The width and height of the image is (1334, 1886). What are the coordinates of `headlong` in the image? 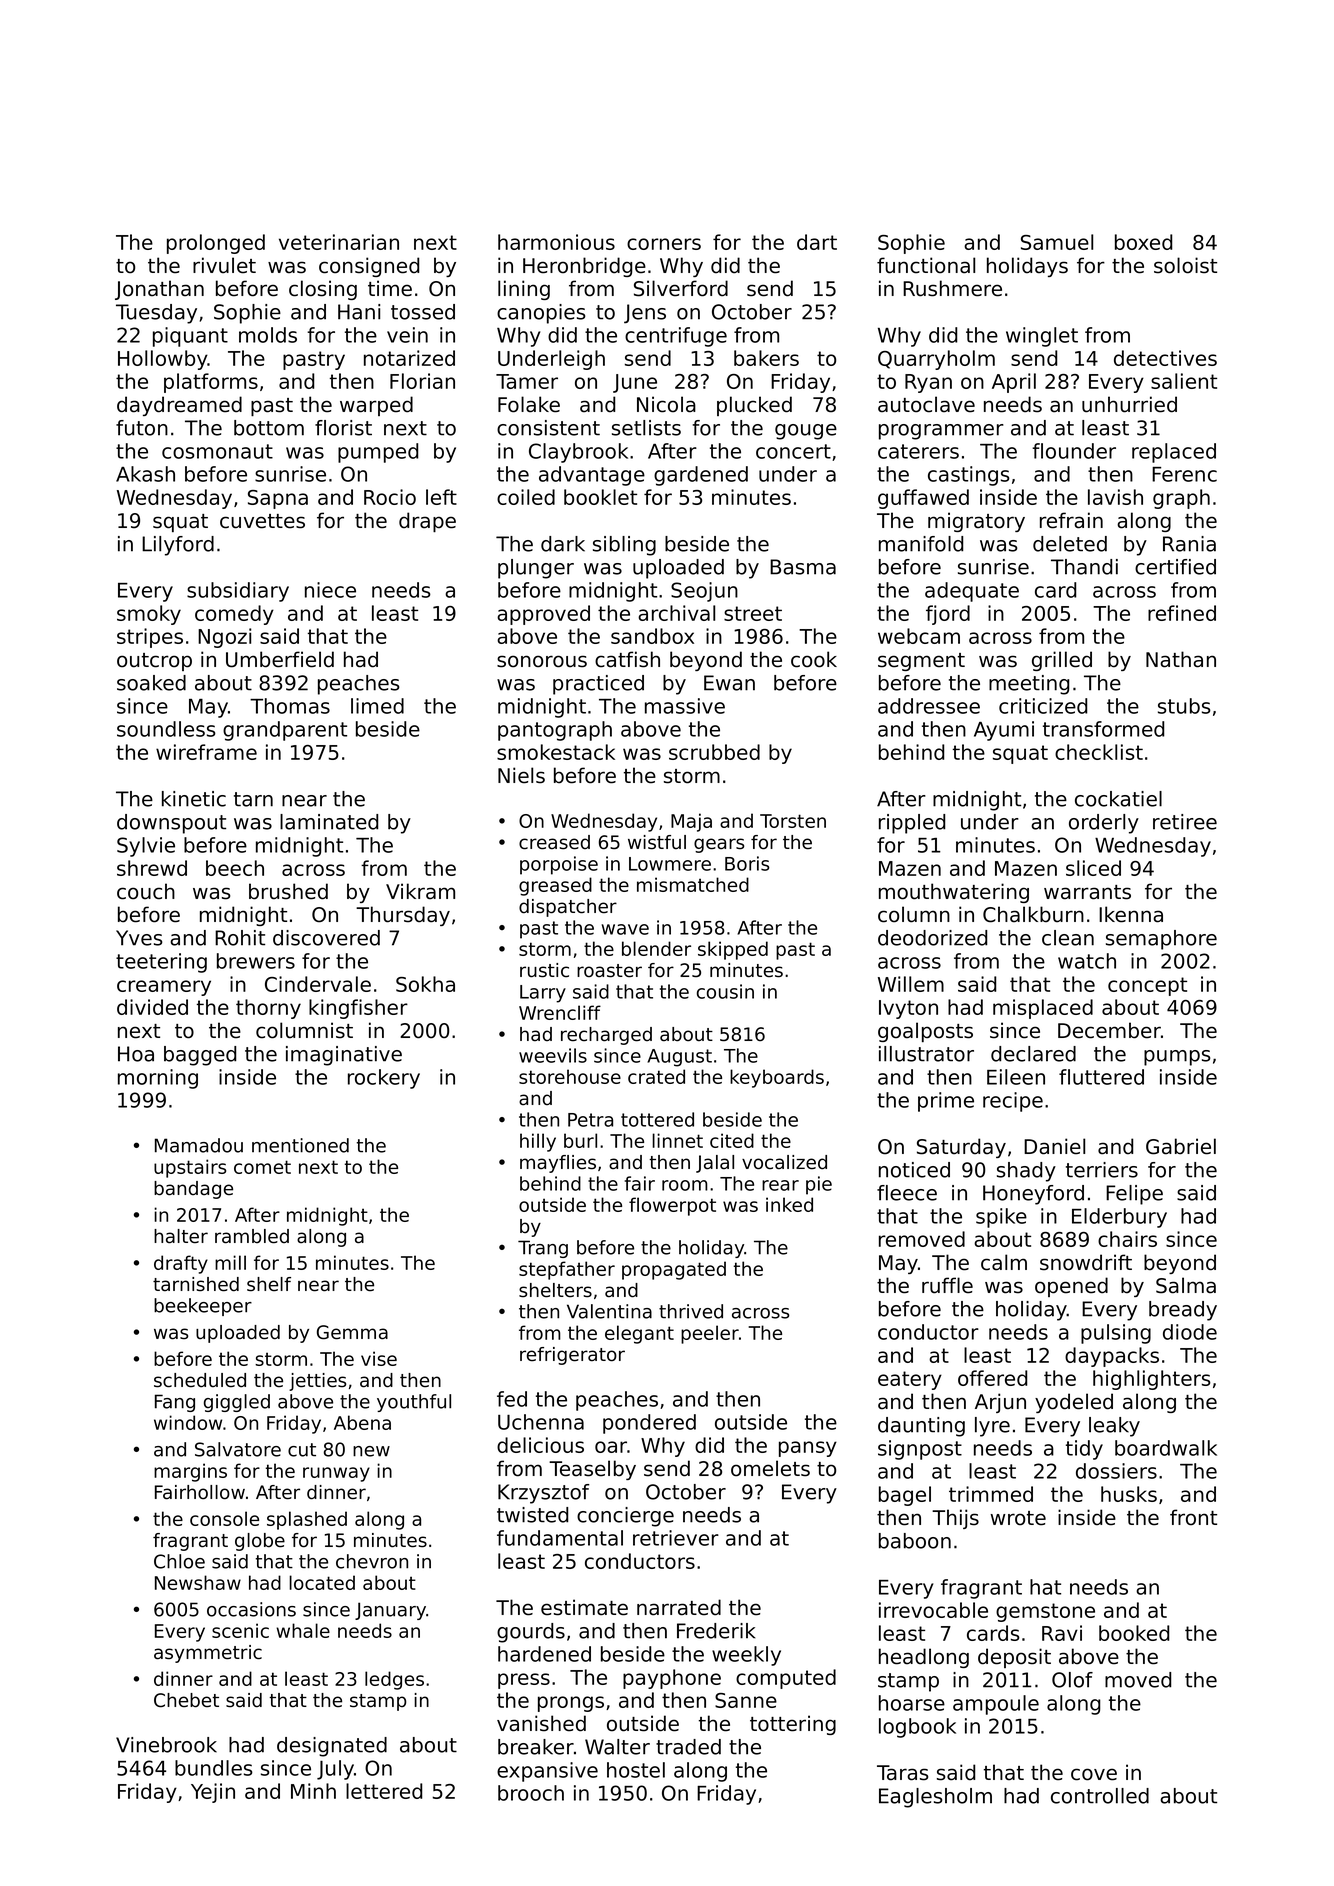 It's located at (924, 1658).
